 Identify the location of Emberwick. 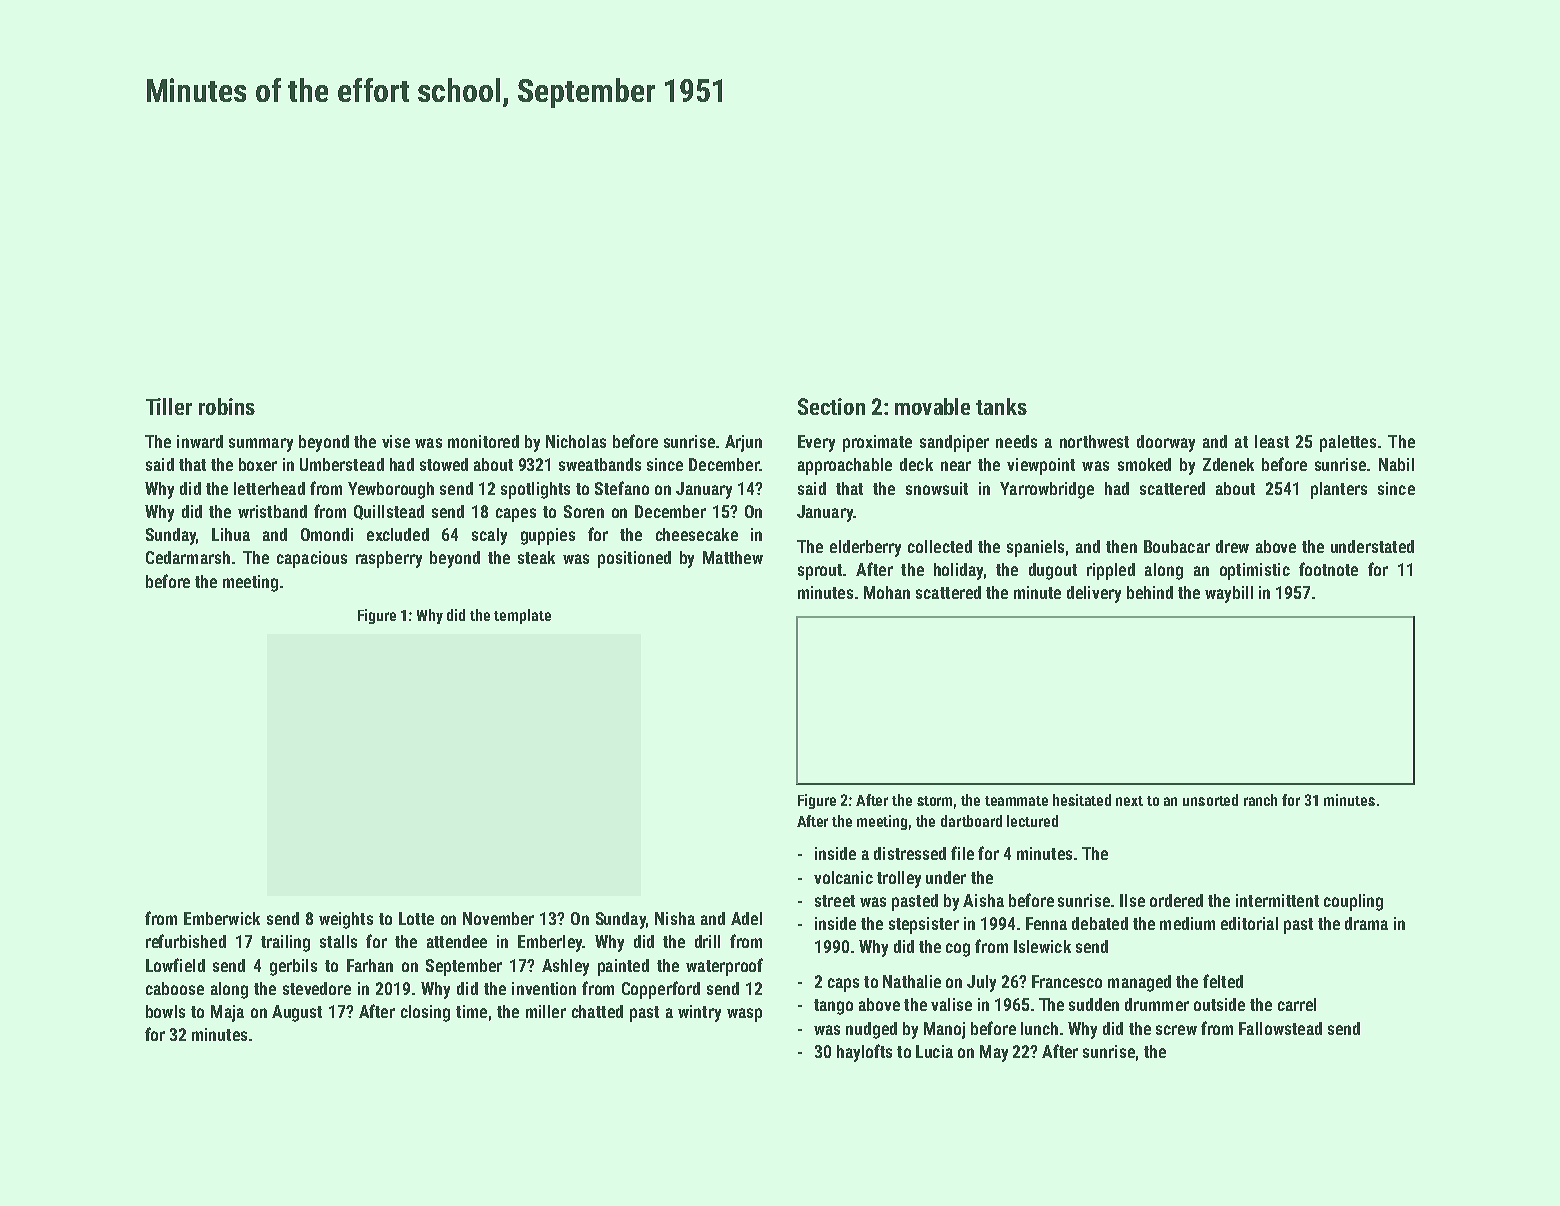
(222, 918).
